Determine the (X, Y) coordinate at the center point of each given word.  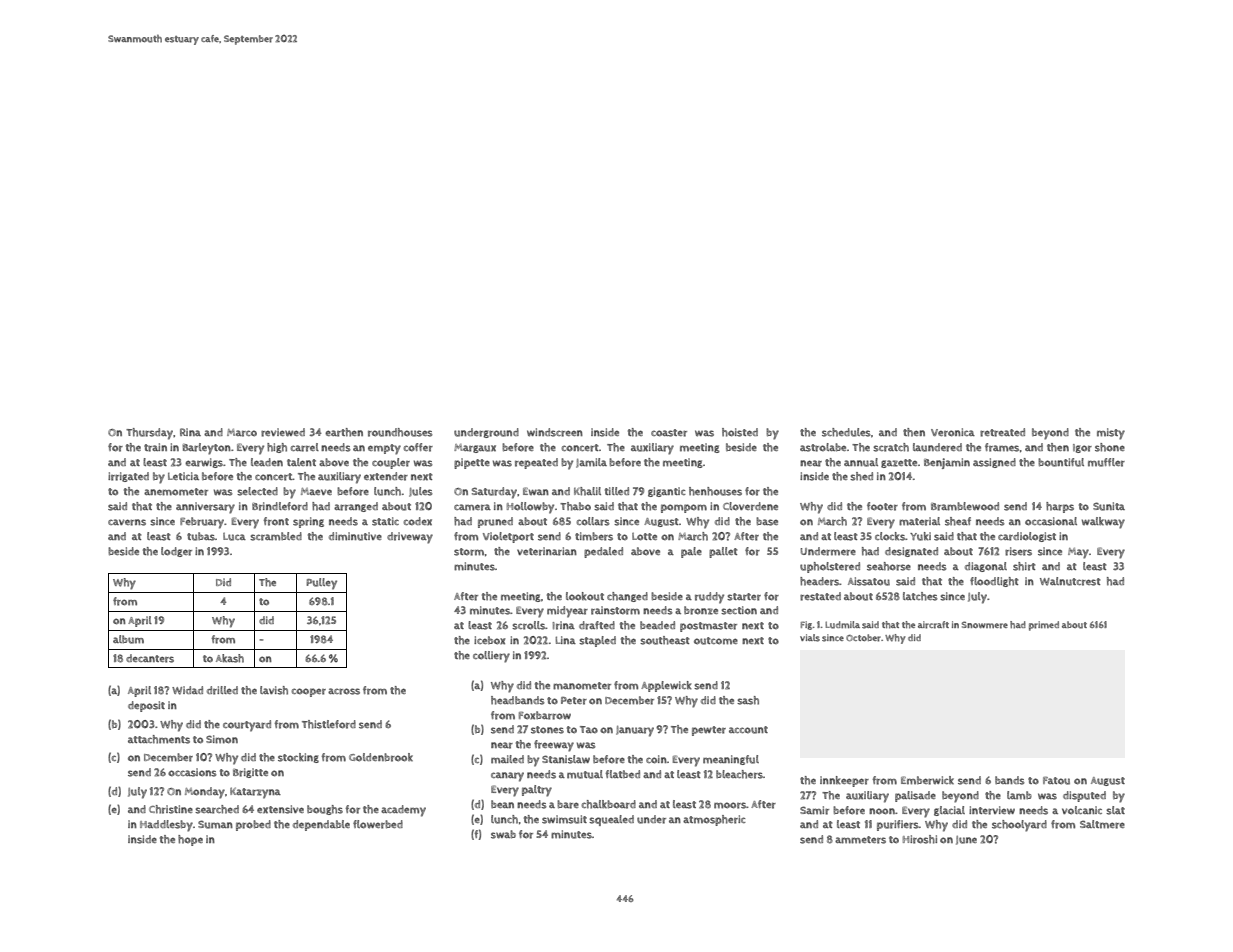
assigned (994, 463)
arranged (356, 507)
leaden (267, 462)
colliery (491, 657)
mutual (585, 774)
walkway (1103, 523)
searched (217, 809)
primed (1044, 626)
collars (593, 521)
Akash (230, 658)
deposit (146, 706)
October (863, 638)
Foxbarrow (545, 715)
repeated (536, 463)
